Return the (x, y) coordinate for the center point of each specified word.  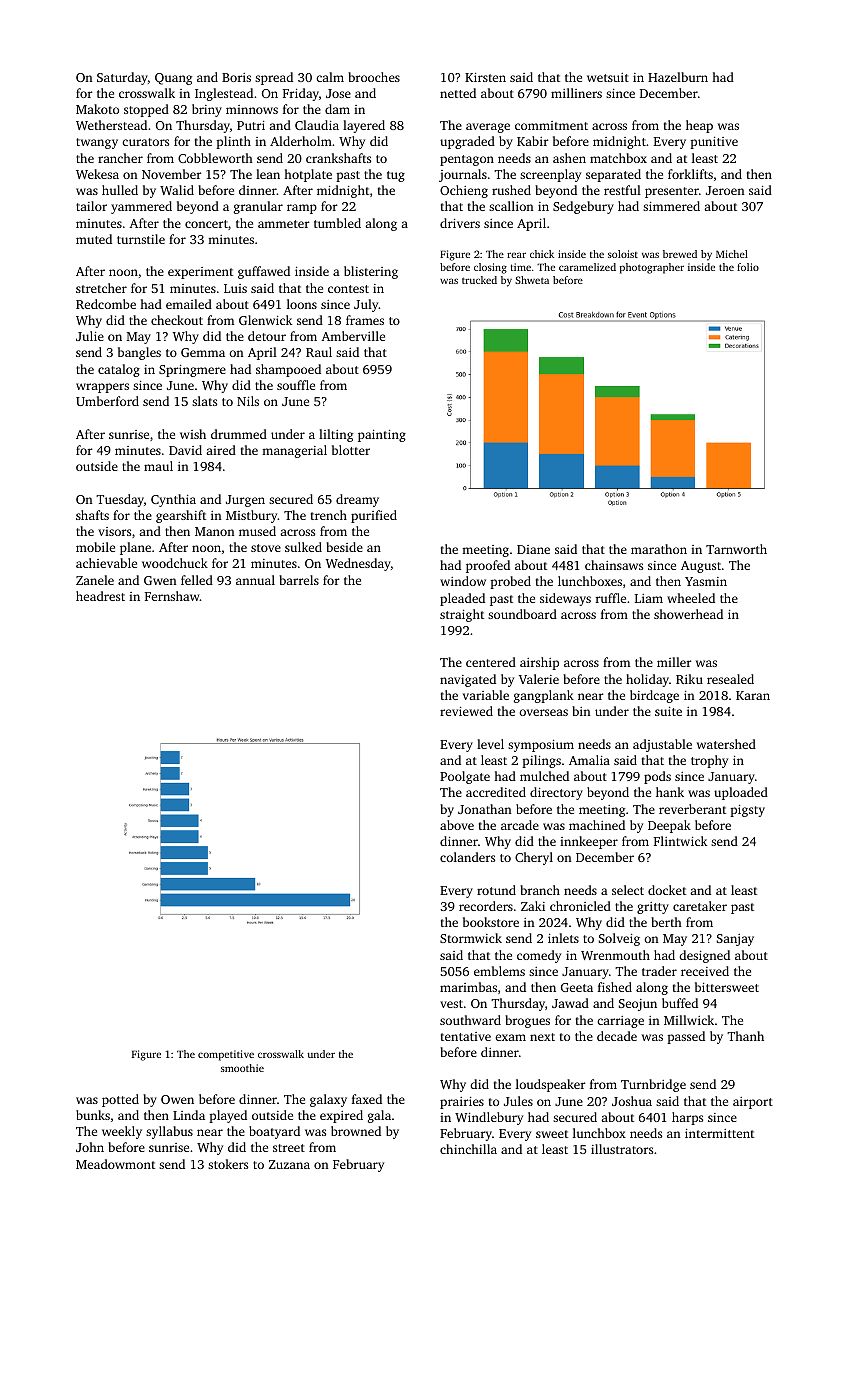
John (90, 1147)
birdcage (654, 696)
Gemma (203, 352)
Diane (533, 549)
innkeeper (589, 842)
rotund (496, 890)
